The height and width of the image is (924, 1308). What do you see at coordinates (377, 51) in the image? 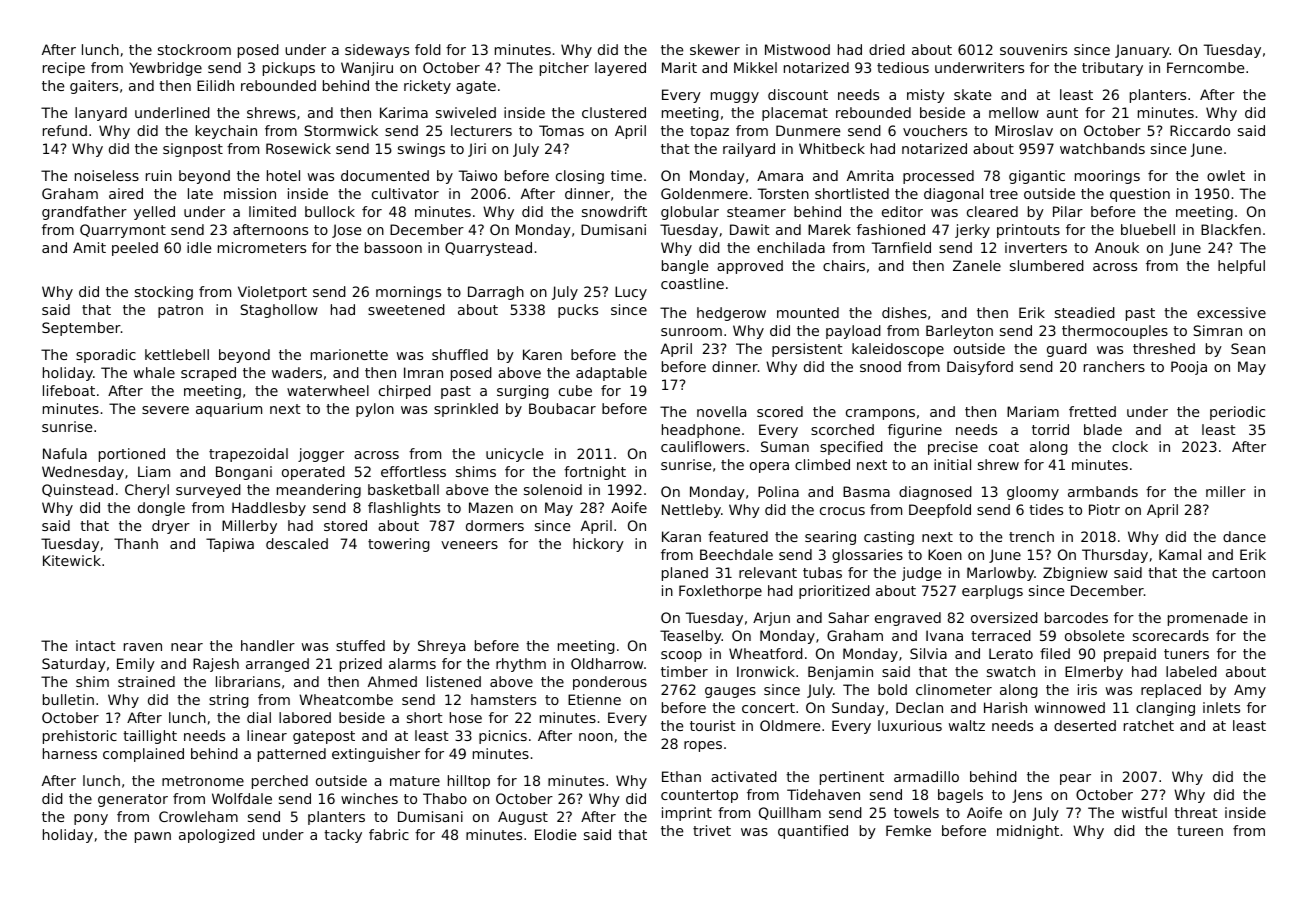
I see `sideways` at bounding box center [377, 51].
